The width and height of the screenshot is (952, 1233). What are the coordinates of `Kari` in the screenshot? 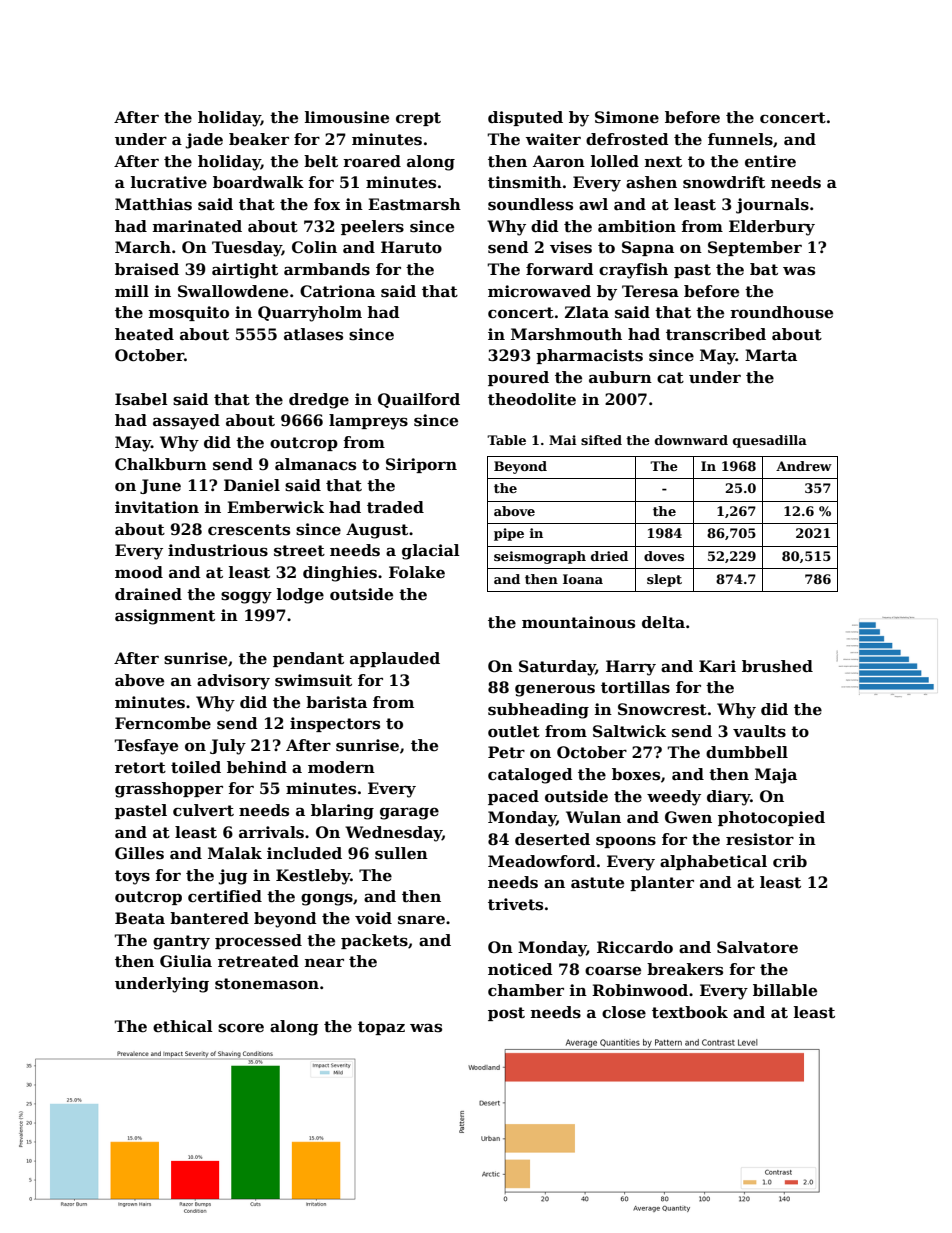 It's located at (717, 666).
